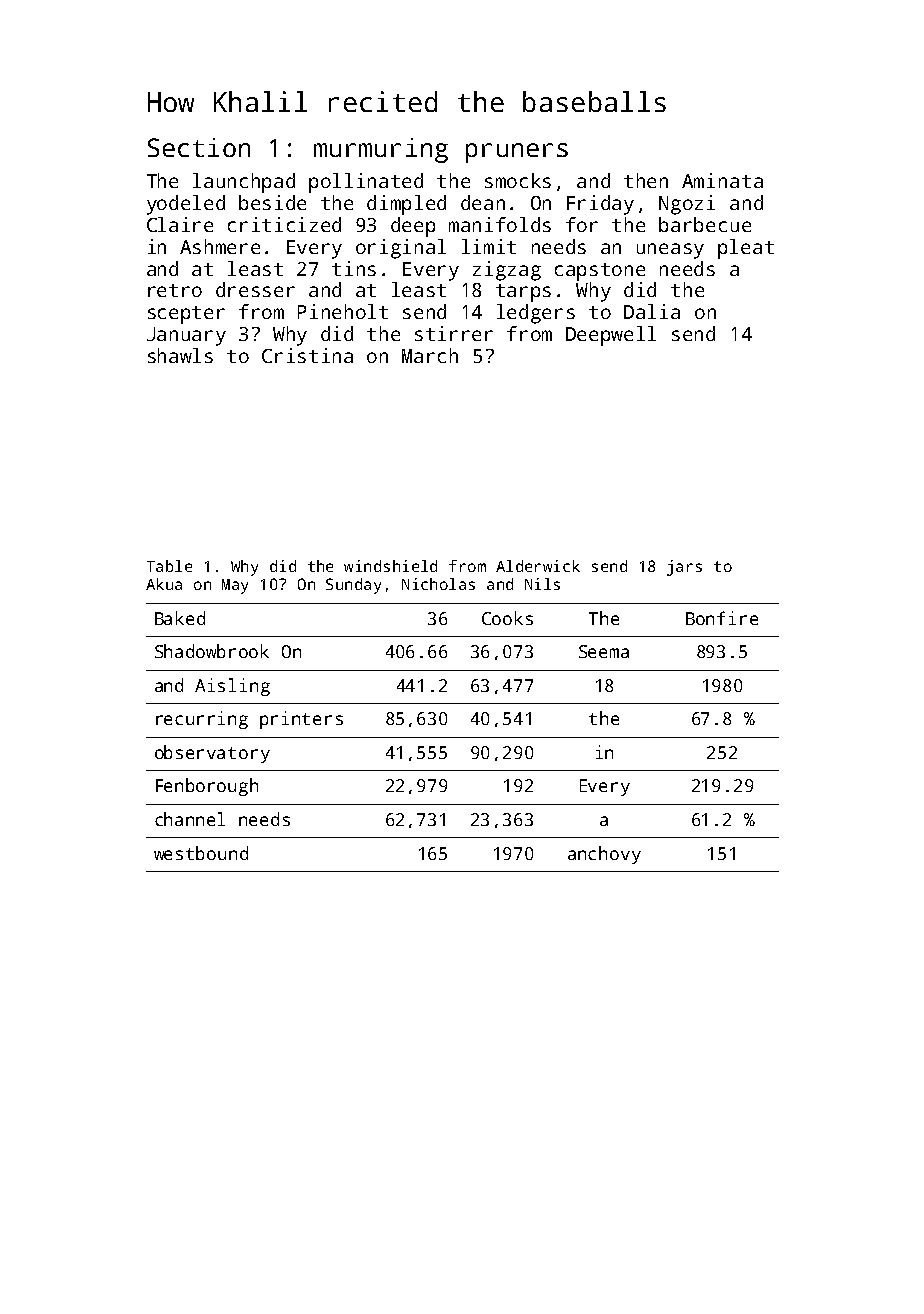  Describe the element at coordinates (235, 586) in the image. I see `May` at that location.
